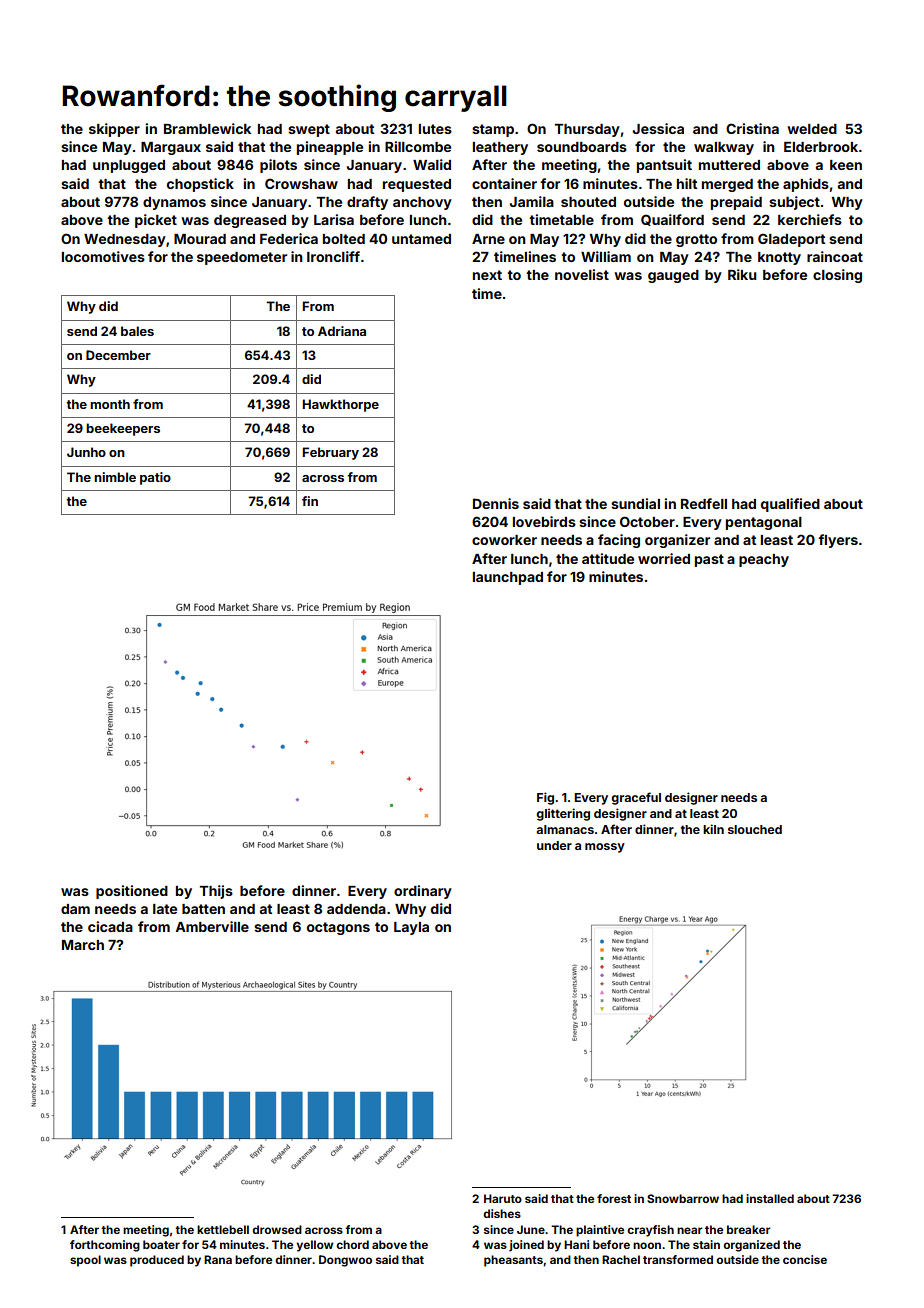 This screenshot has width=924, height=1308. What do you see at coordinates (338, 928) in the screenshot?
I see `octagons` at bounding box center [338, 928].
